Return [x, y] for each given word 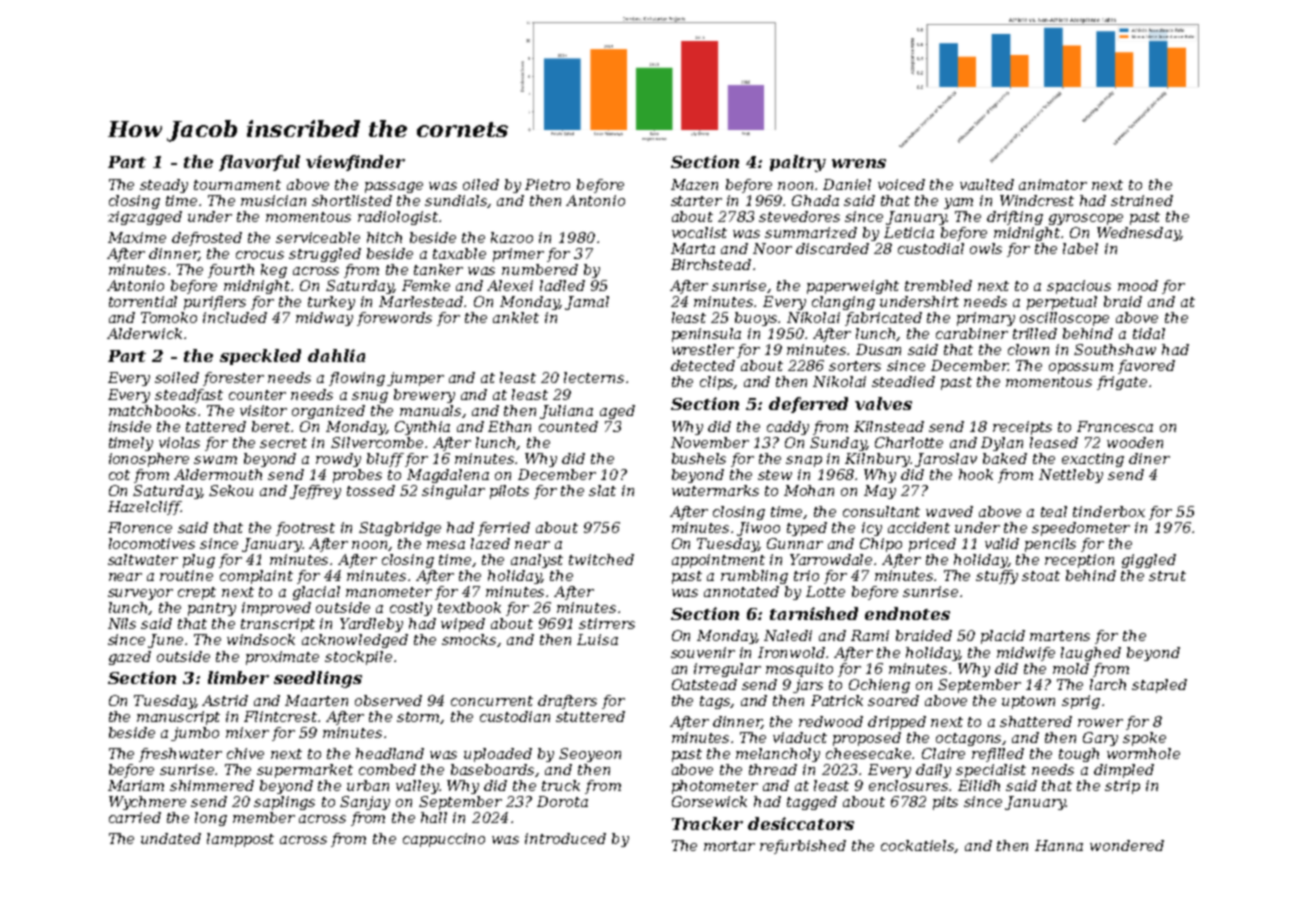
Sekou [231, 490]
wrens [859, 163]
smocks [470, 640]
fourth [231, 271]
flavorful [259, 163]
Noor [772, 248]
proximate [282, 658]
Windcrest [1037, 200]
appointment [718, 561]
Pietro [547, 184]
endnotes [907, 613]
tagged [812, 803]
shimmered [212, 785]
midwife [1026, 654]
